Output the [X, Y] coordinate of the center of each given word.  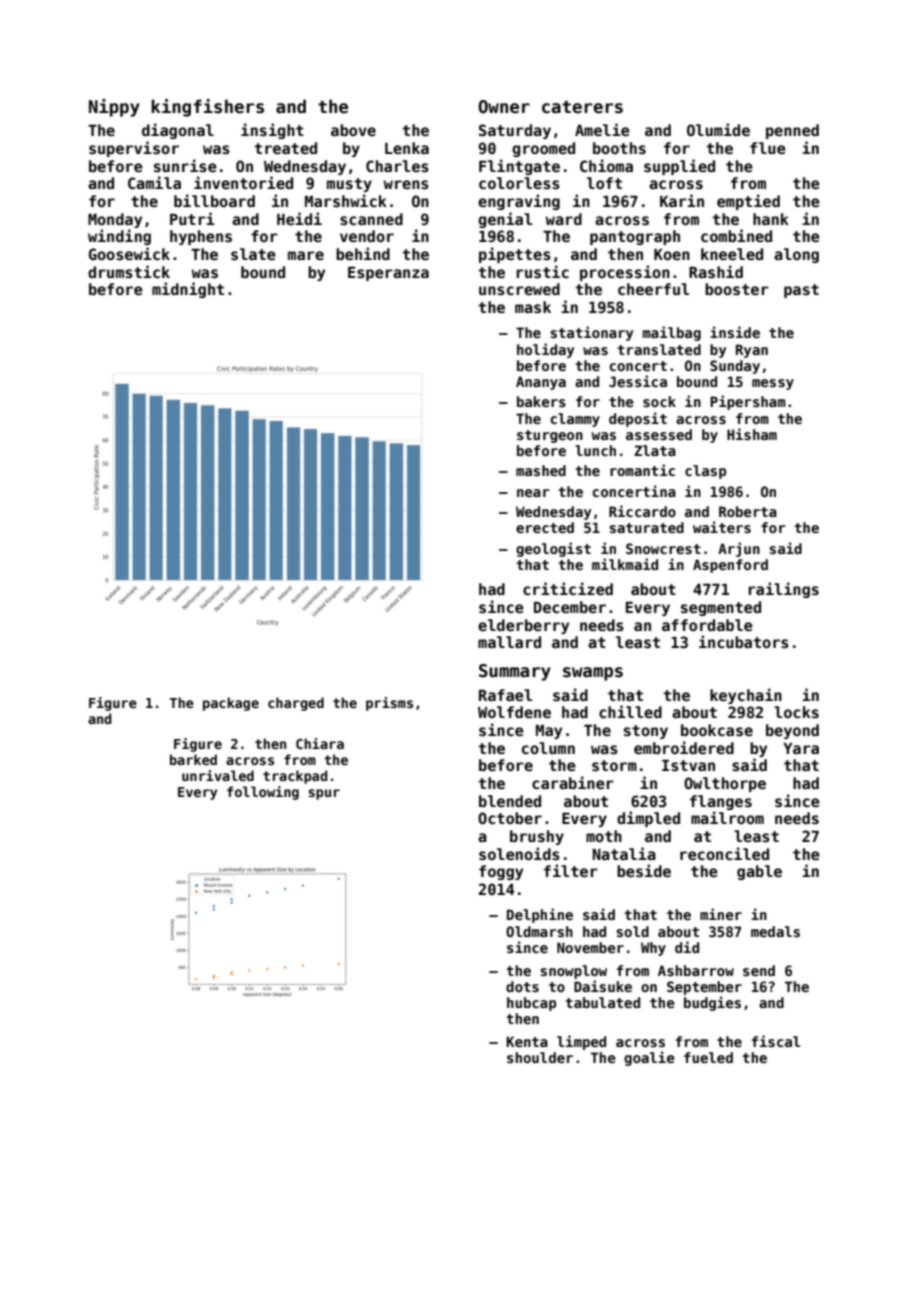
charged [296, 704]
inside [735, 332]
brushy [537, 837]
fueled [708, 1057]
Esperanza [388, 274]
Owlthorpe [725, 784]
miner [721, 914]
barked [193, 759]
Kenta [527, 1041]
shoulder [540, 1057]
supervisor [134, 149]
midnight [188, 290]
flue [768, 148]
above [353, 130]
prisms [389, 704]
